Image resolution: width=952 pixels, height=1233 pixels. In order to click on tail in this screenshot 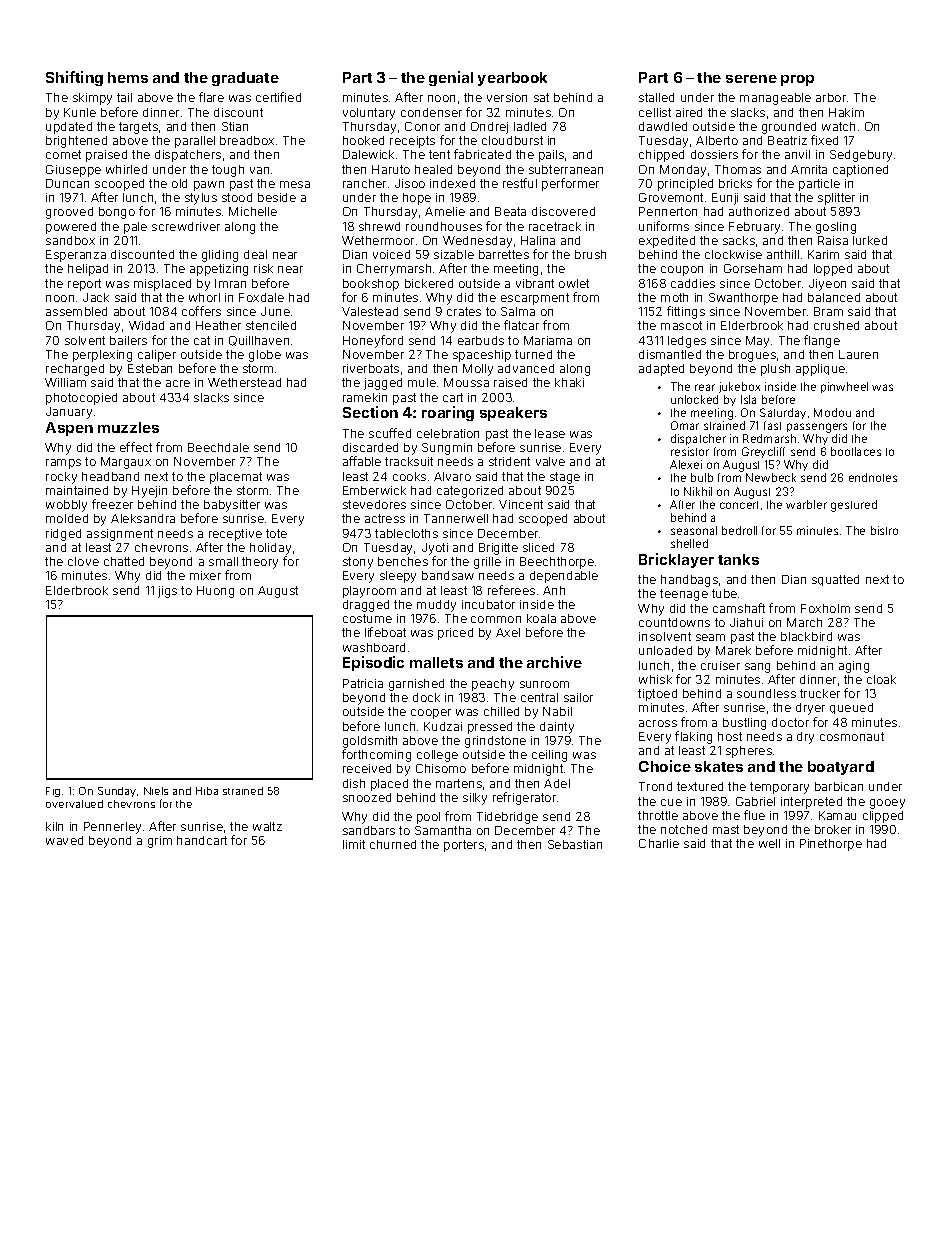, I will do `click(124, 97)`.
